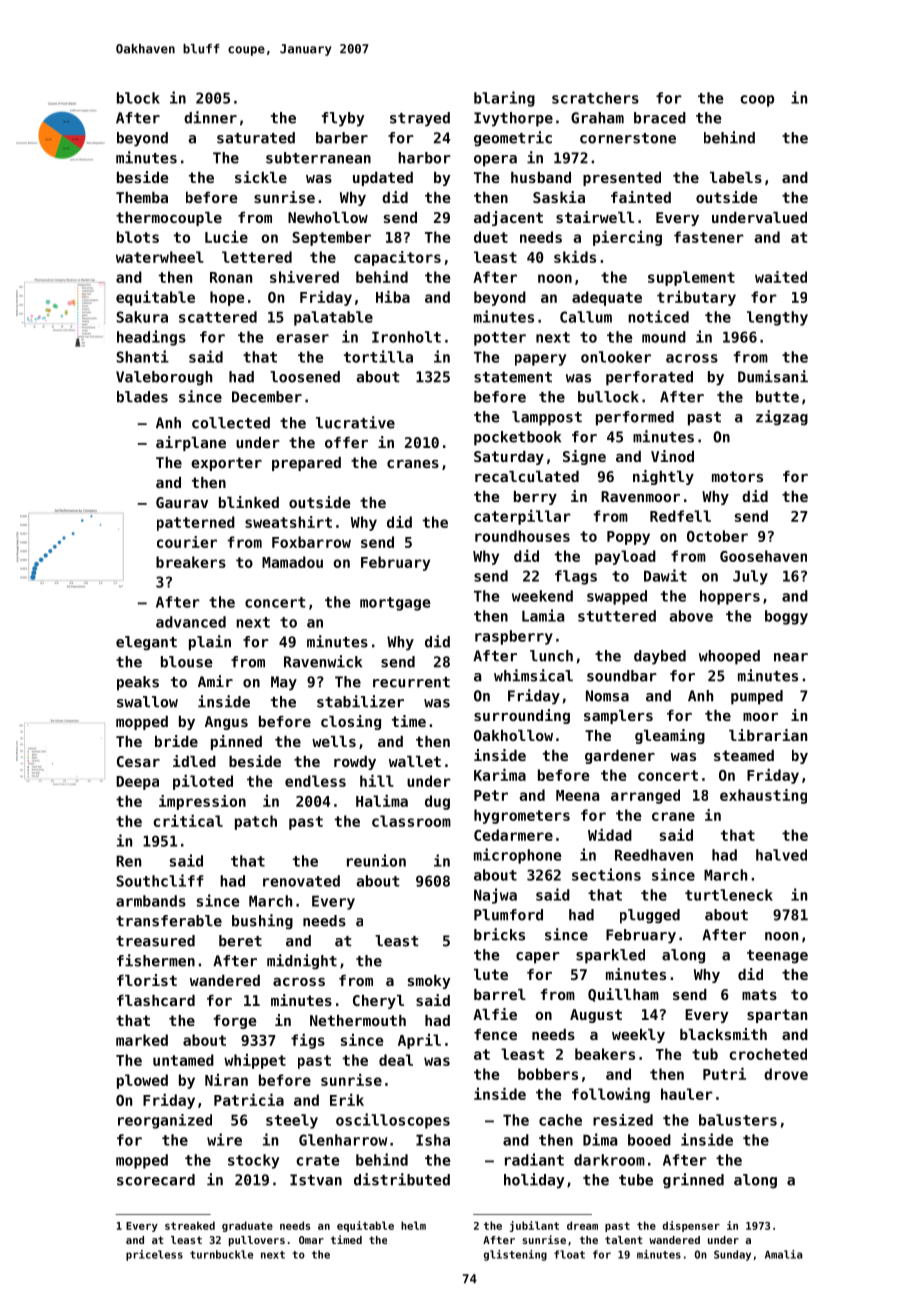 Image resolution: width=924 pixels, height=1308 pixels. Describe the element at coordinates (680, 516) in the screenshot. I see `Redfell` at that location.
